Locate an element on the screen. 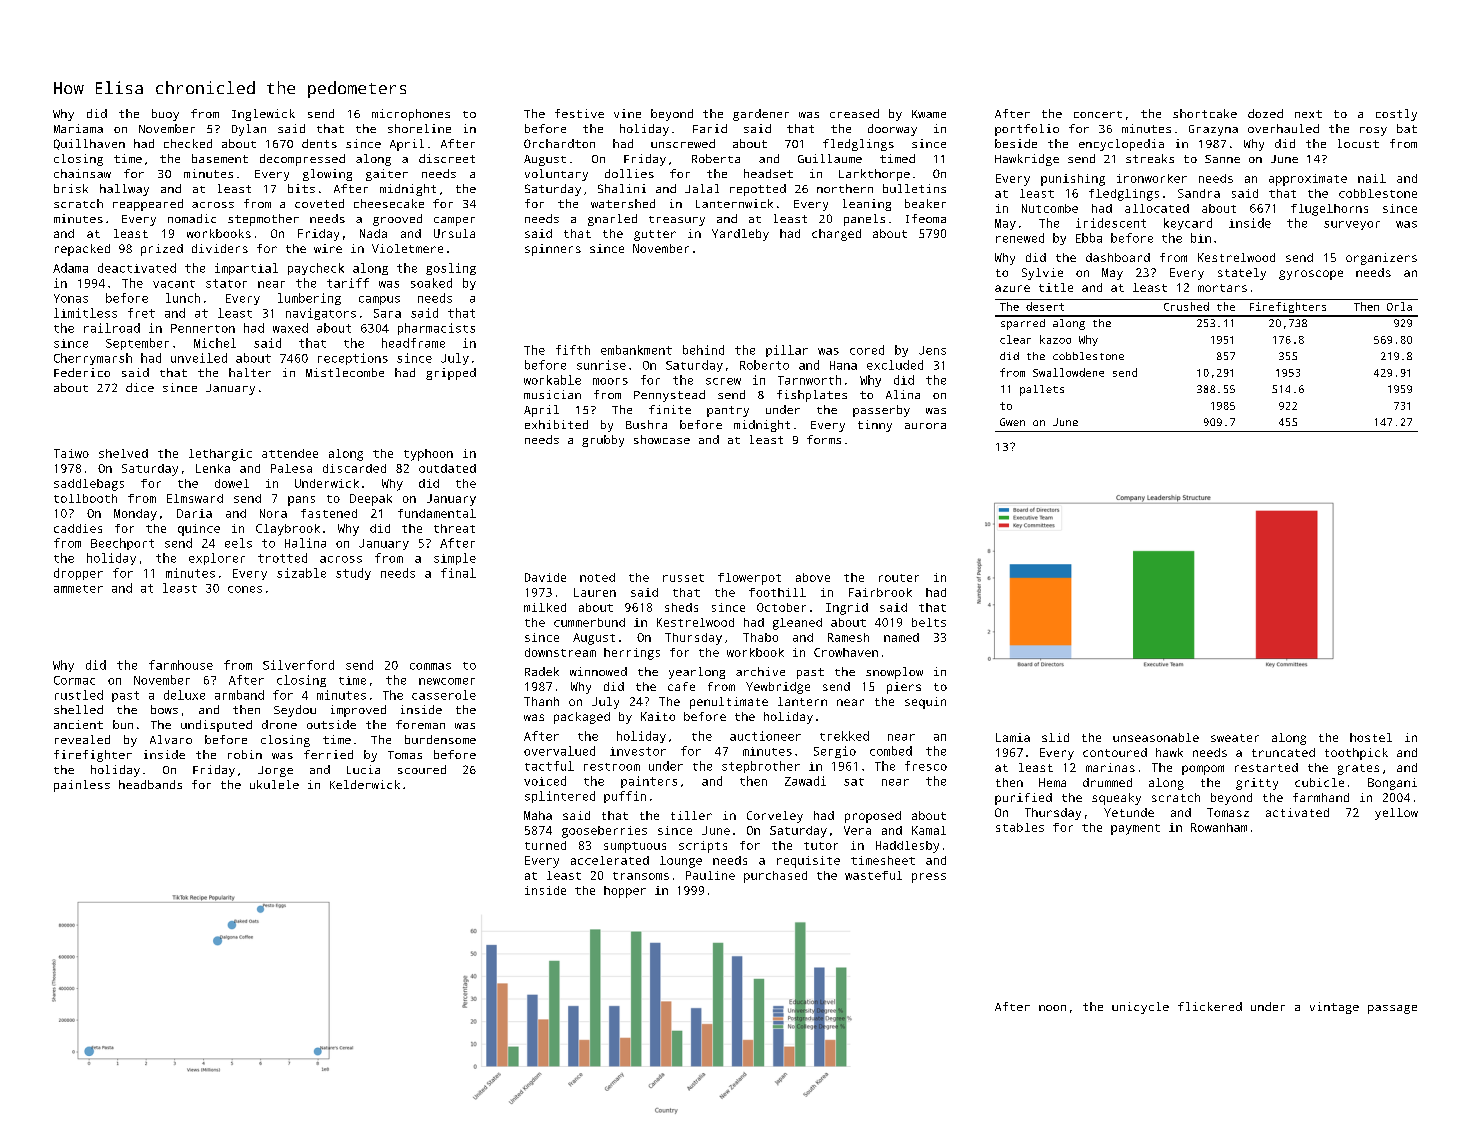 Image resolution: width=1471 pixels, height=1137 pixels. concert is located at coordinates (1098, 114).
